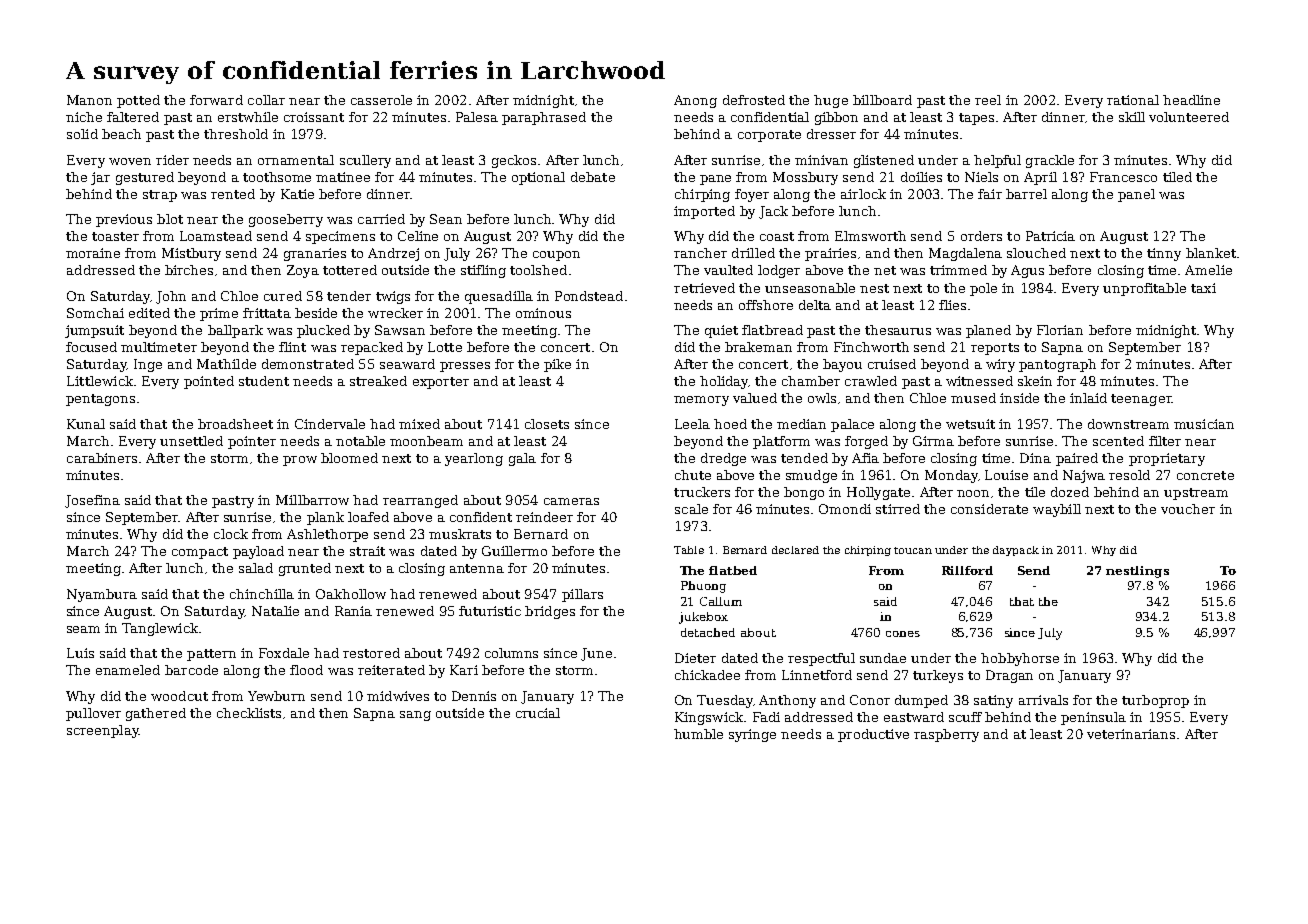  I want to click on volunteered, so click(1189, 117).
